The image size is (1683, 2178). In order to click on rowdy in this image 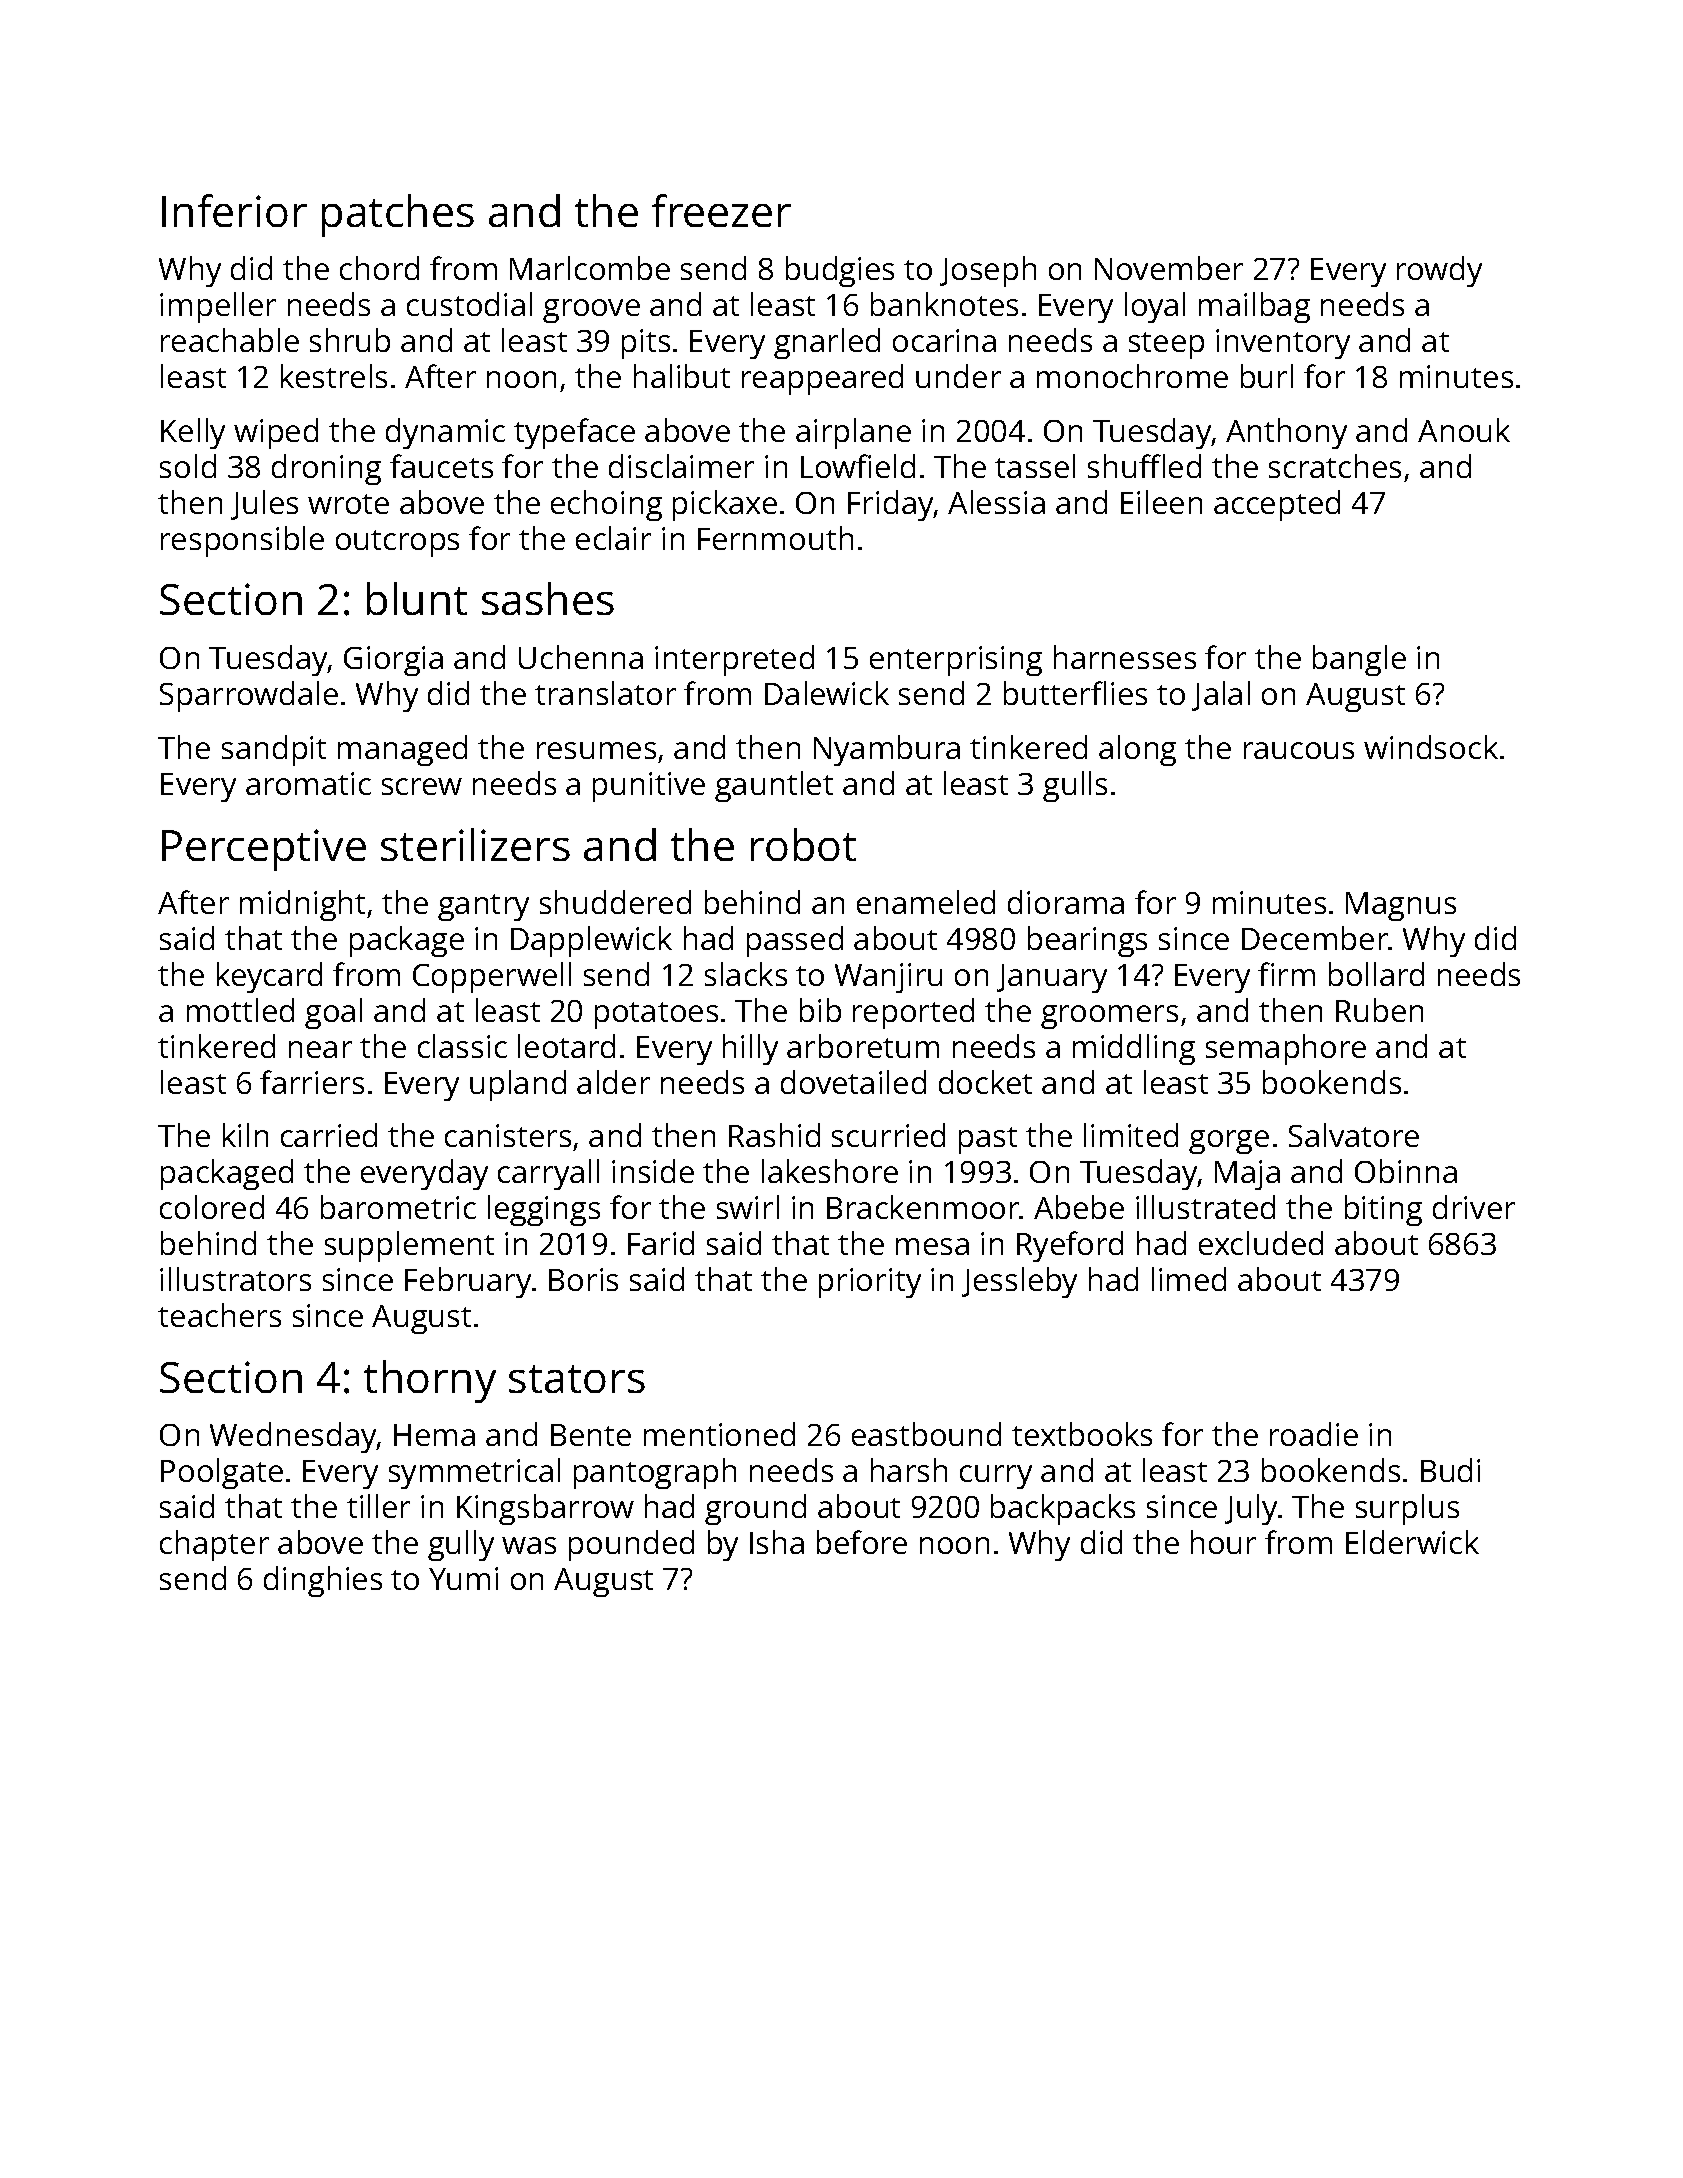, I will do `click(1439, 271)`.
